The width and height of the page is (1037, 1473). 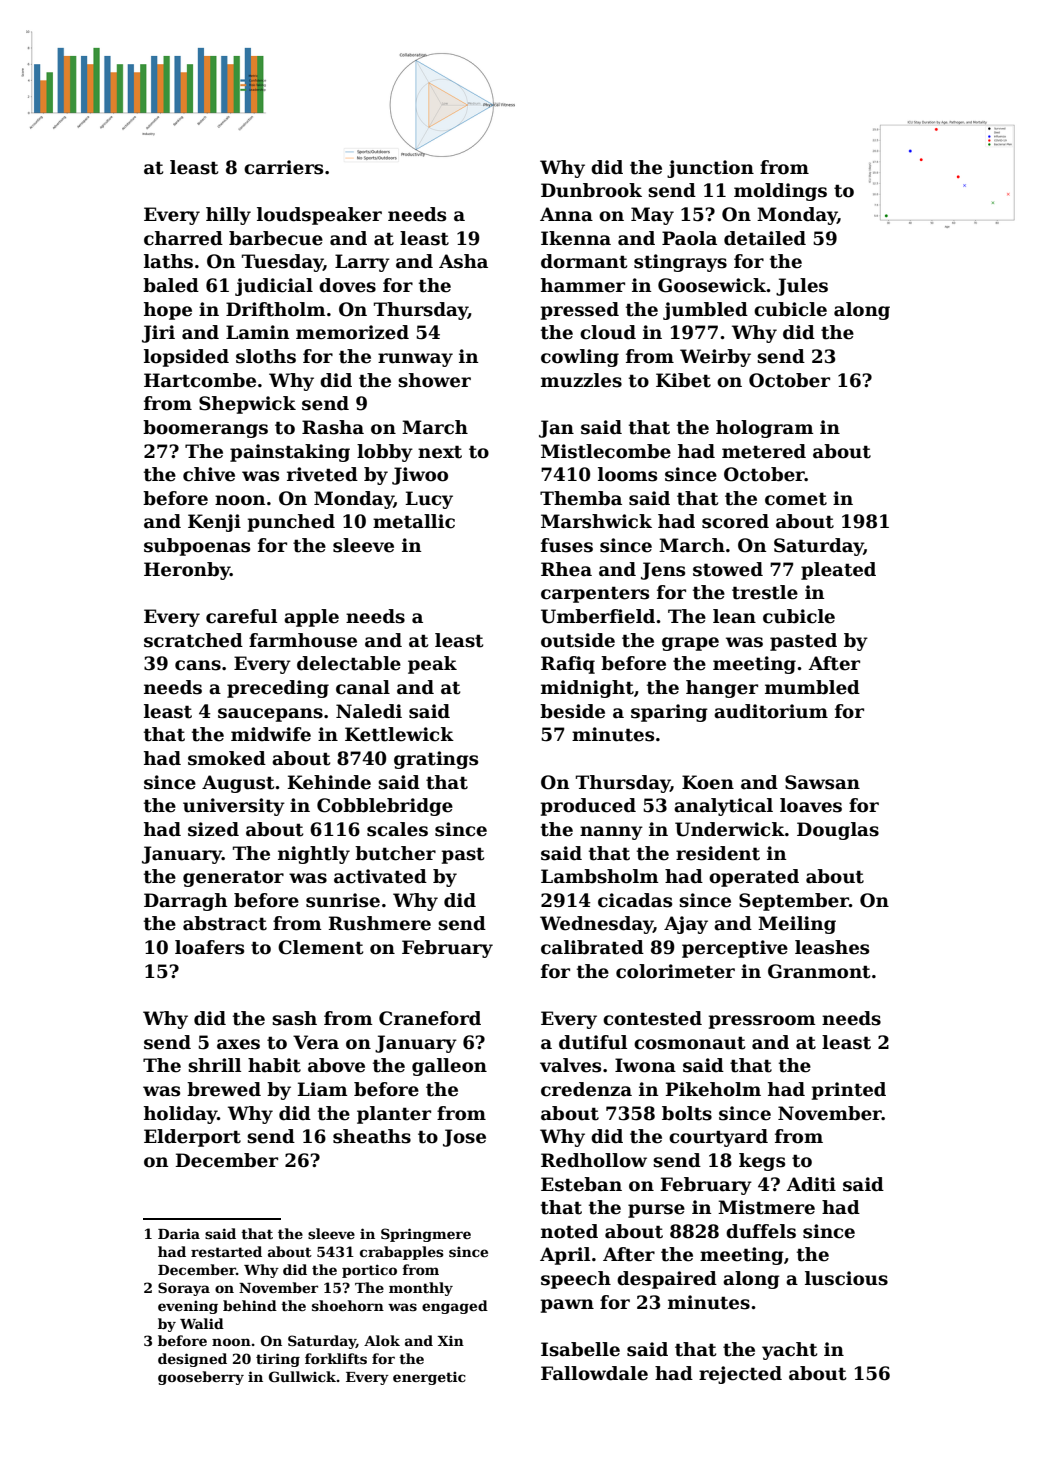 I want to click on galleon, so click(x=449, y=1067).
